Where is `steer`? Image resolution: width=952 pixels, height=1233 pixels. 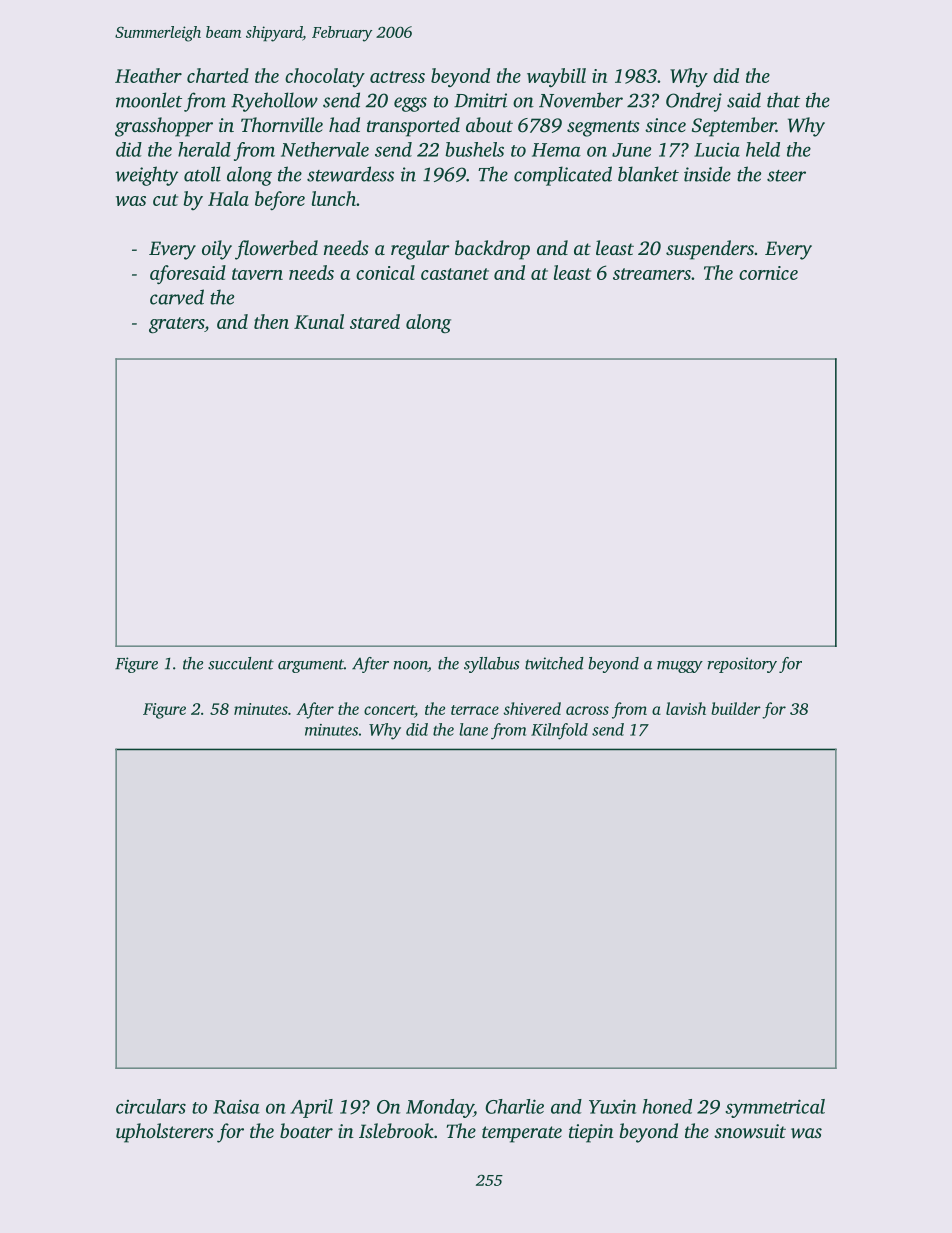
steer is located at coordinates (786, 176).
